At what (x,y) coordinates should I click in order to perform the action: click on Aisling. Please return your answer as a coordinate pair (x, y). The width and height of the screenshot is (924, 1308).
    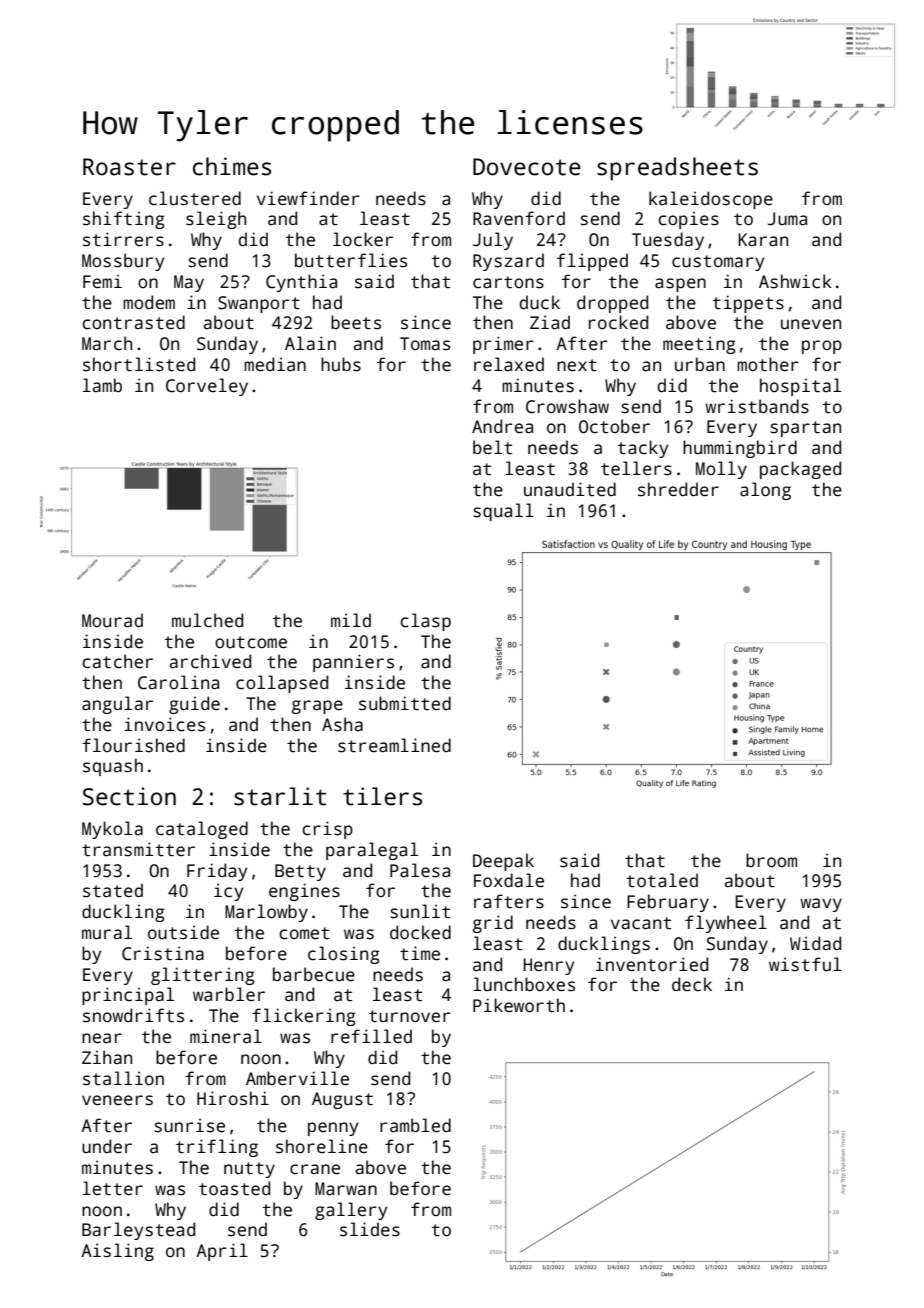
    Looking at the image, I should click on (117, 1252).
